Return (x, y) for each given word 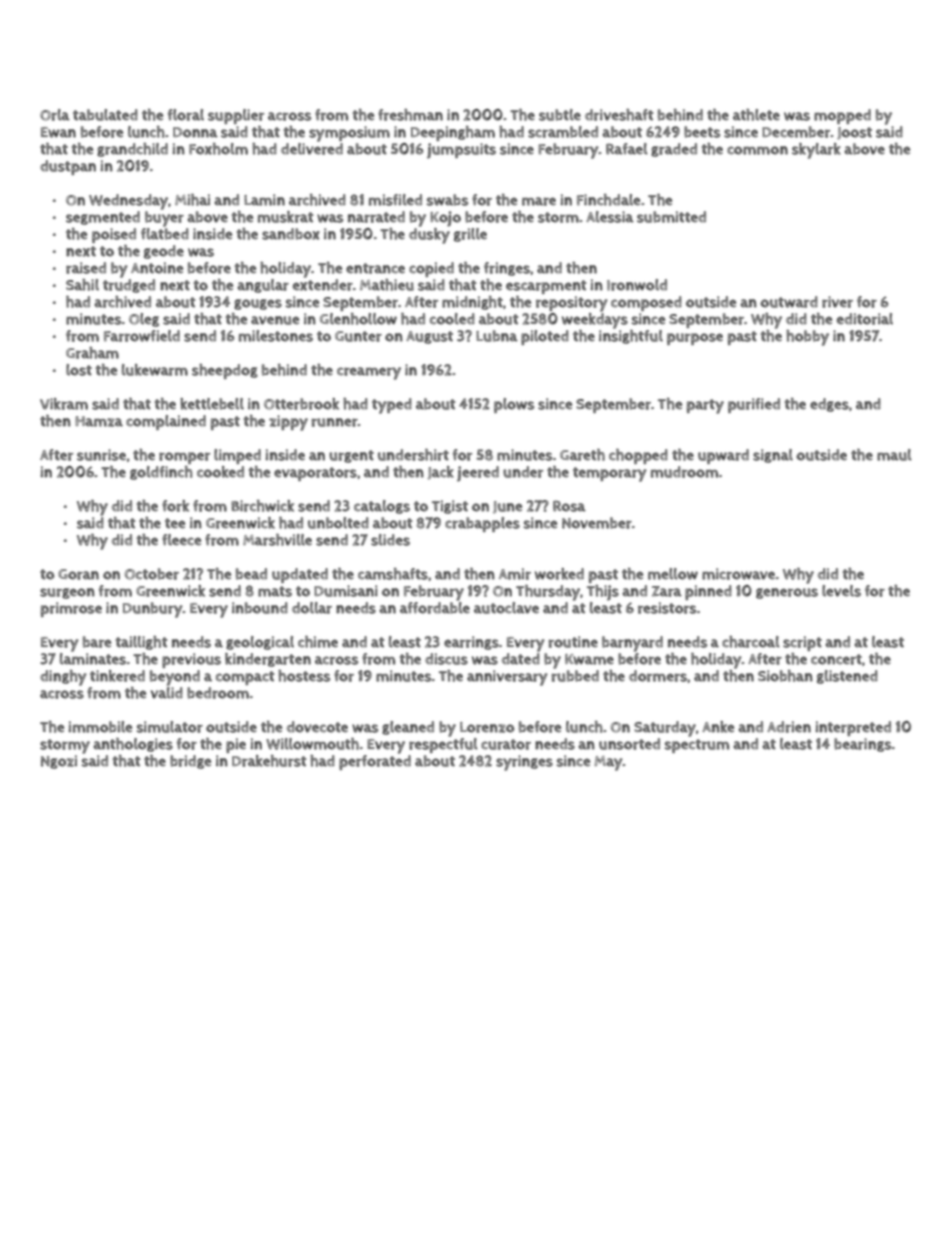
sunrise (101, 455)
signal (773, 456)
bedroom (218, 693)
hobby (807, 338)
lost (79, 370)
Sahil (82, 285)
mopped (842, 116)
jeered (478, 474)
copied (431, 269)
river (837, 302)
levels (841, 591)
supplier (236, 116)
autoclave (506, 608)
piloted (545, 337)
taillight (142, 643)
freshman (410, 115)
